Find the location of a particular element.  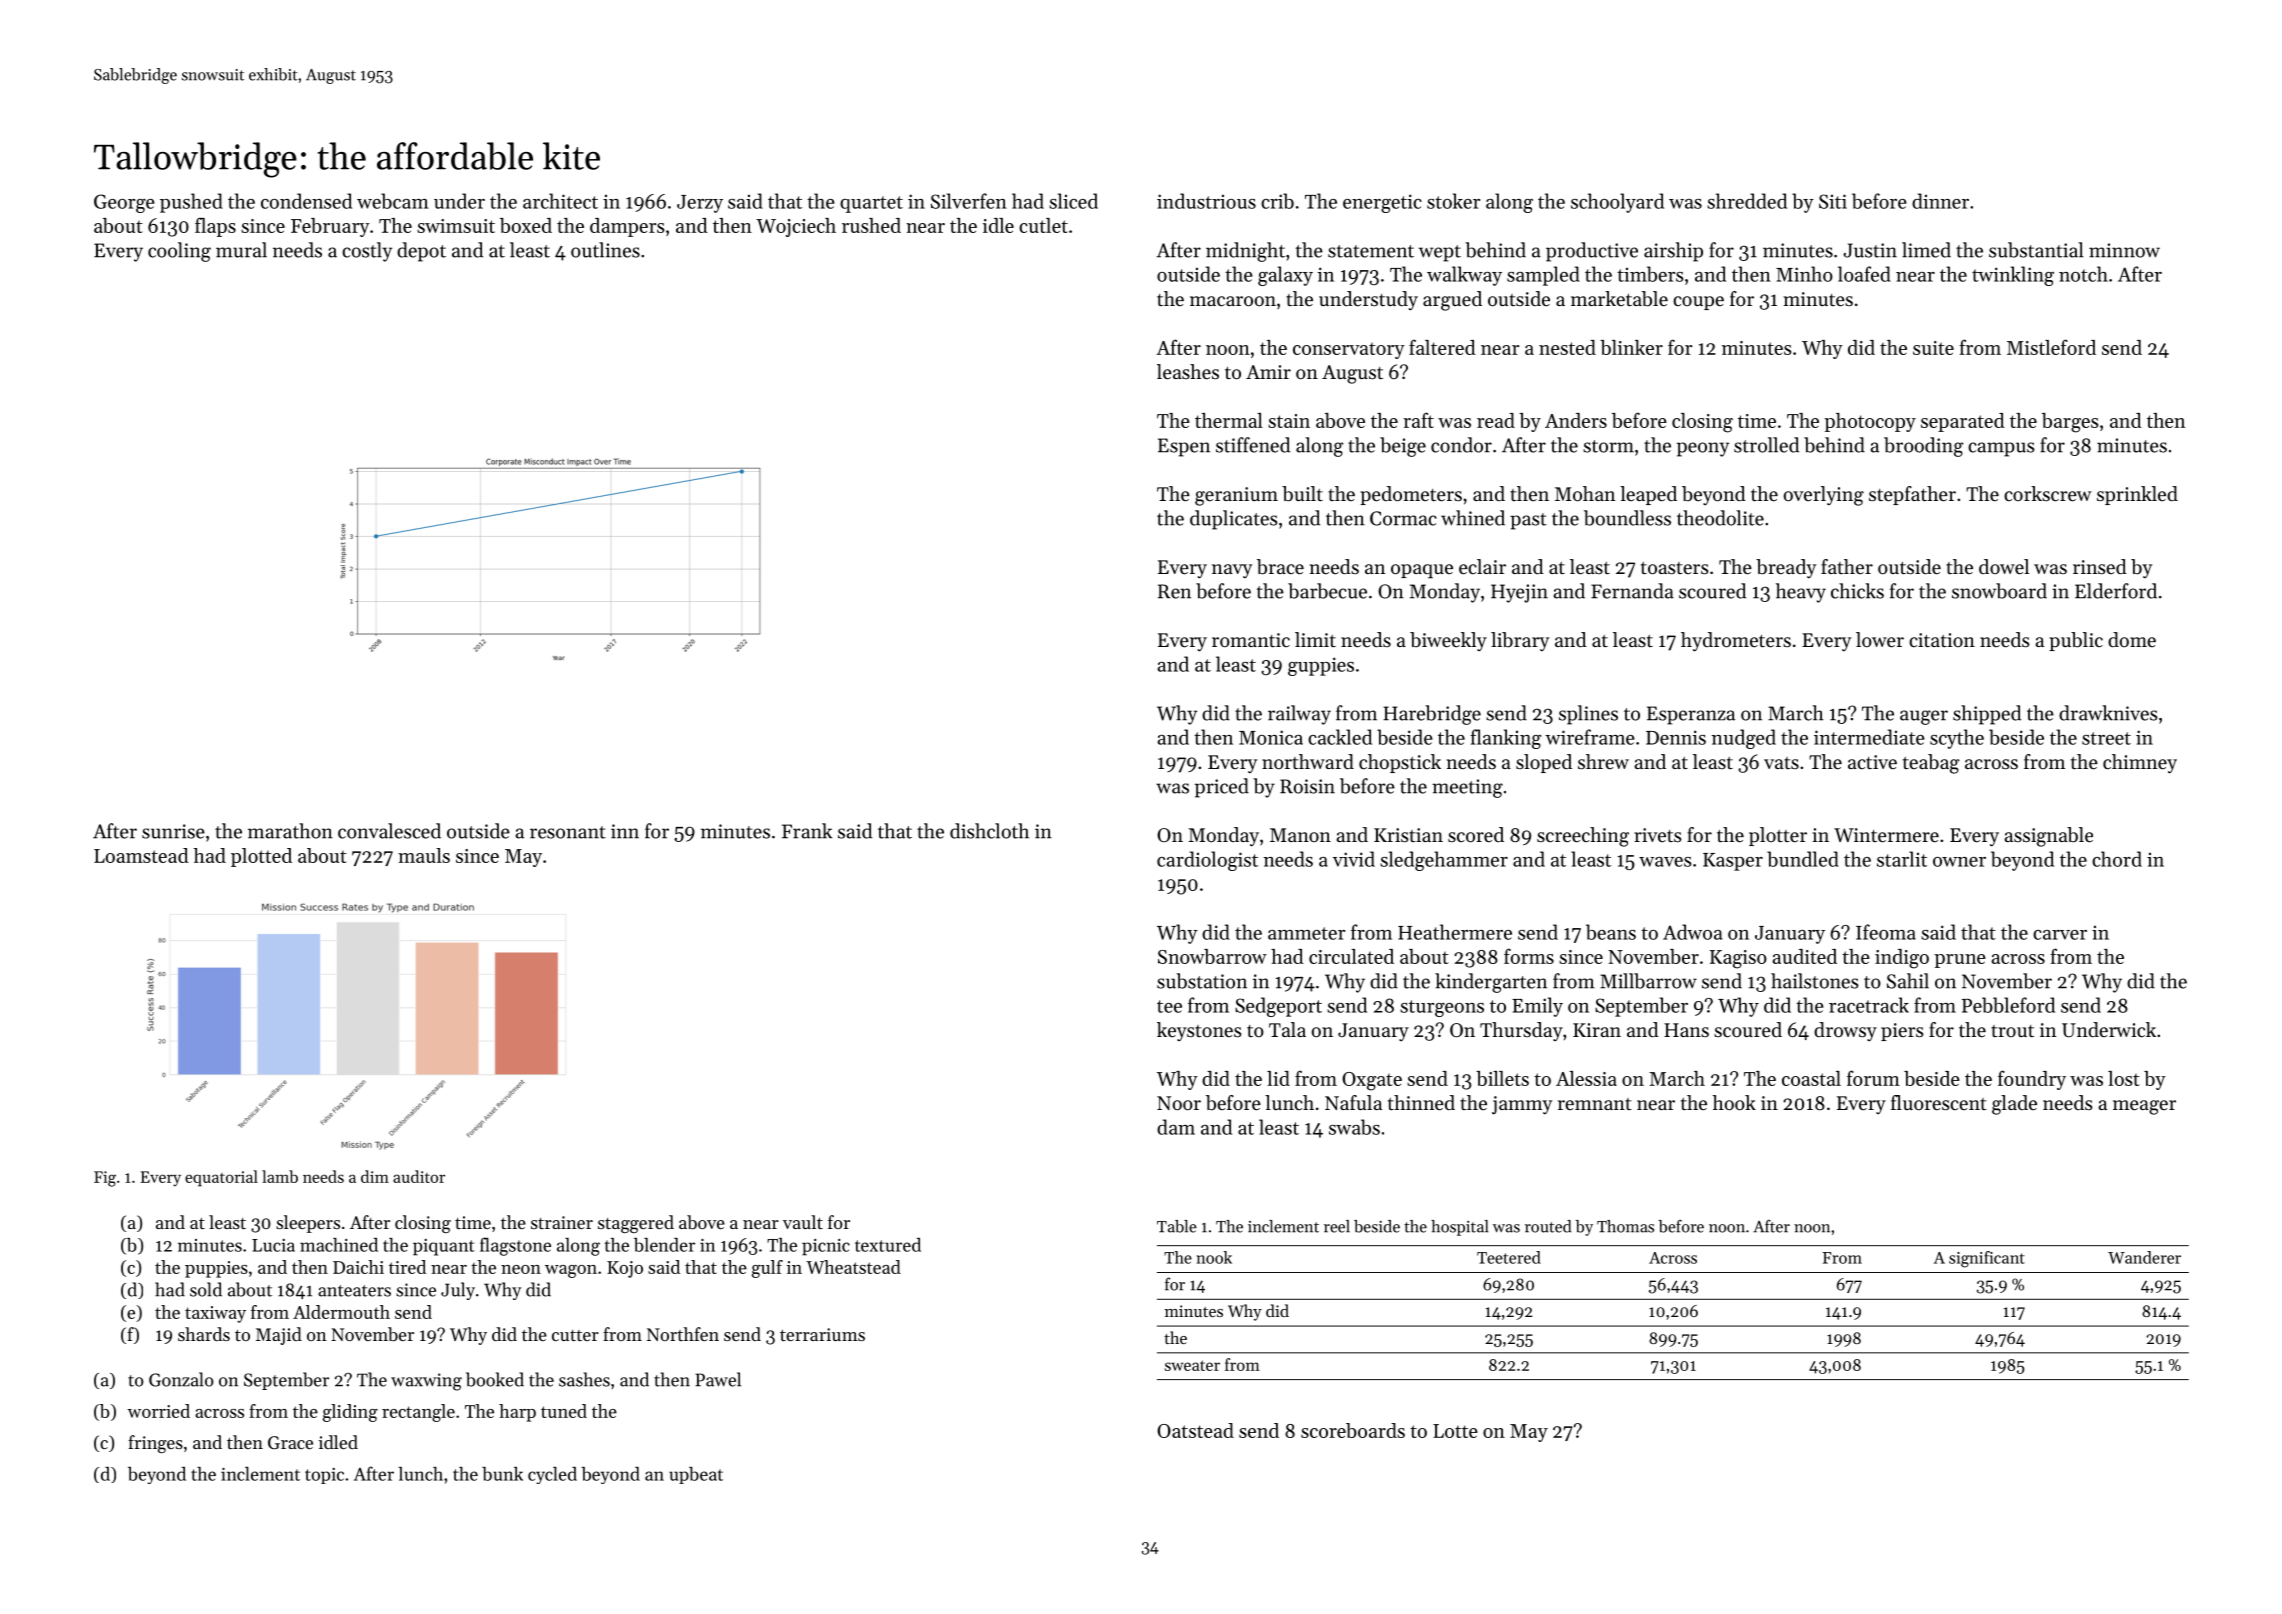

chopstick is located at coordinates (1400, 763).
